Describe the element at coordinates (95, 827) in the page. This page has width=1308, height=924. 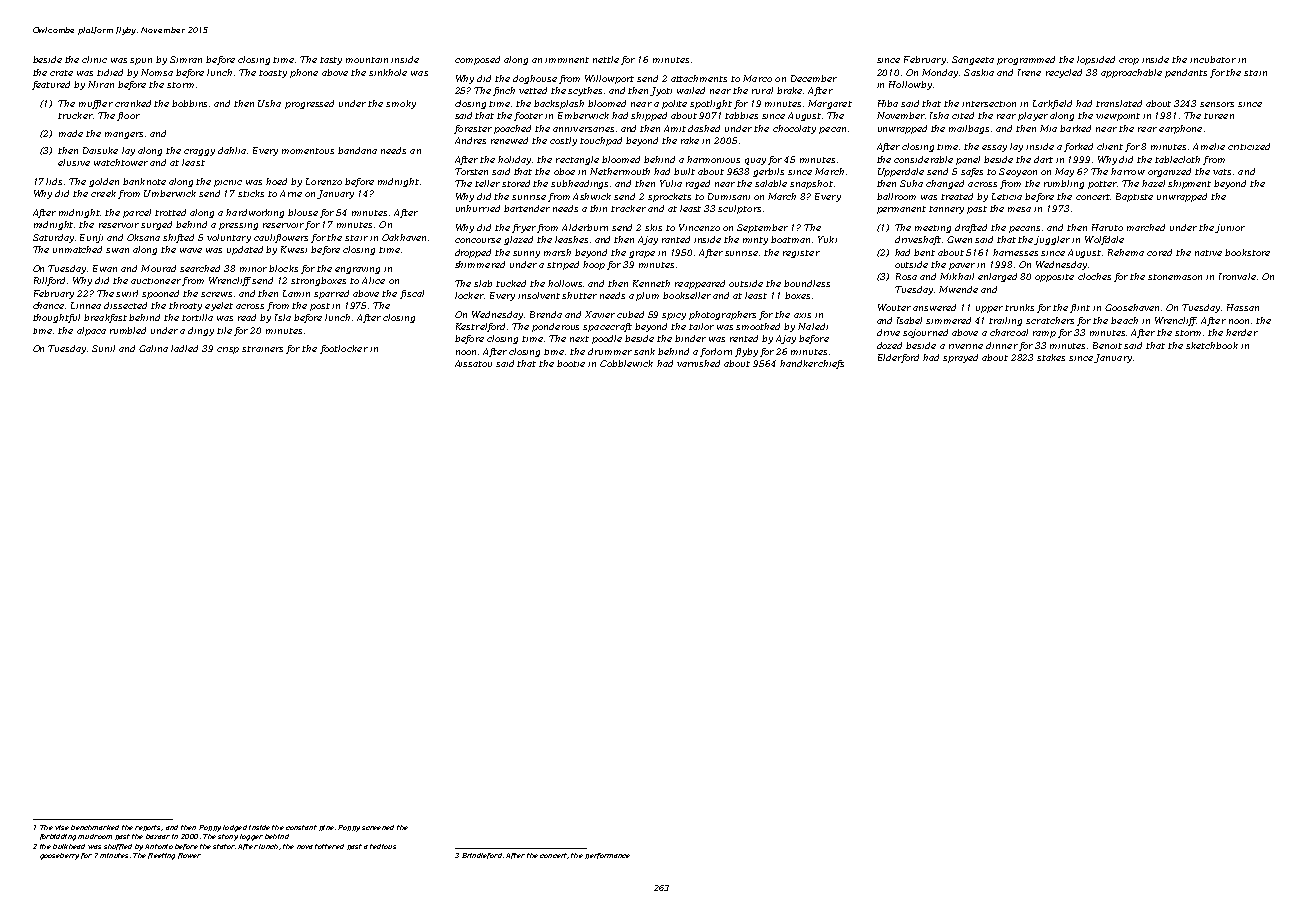
I see `benchmarked` at that location.
